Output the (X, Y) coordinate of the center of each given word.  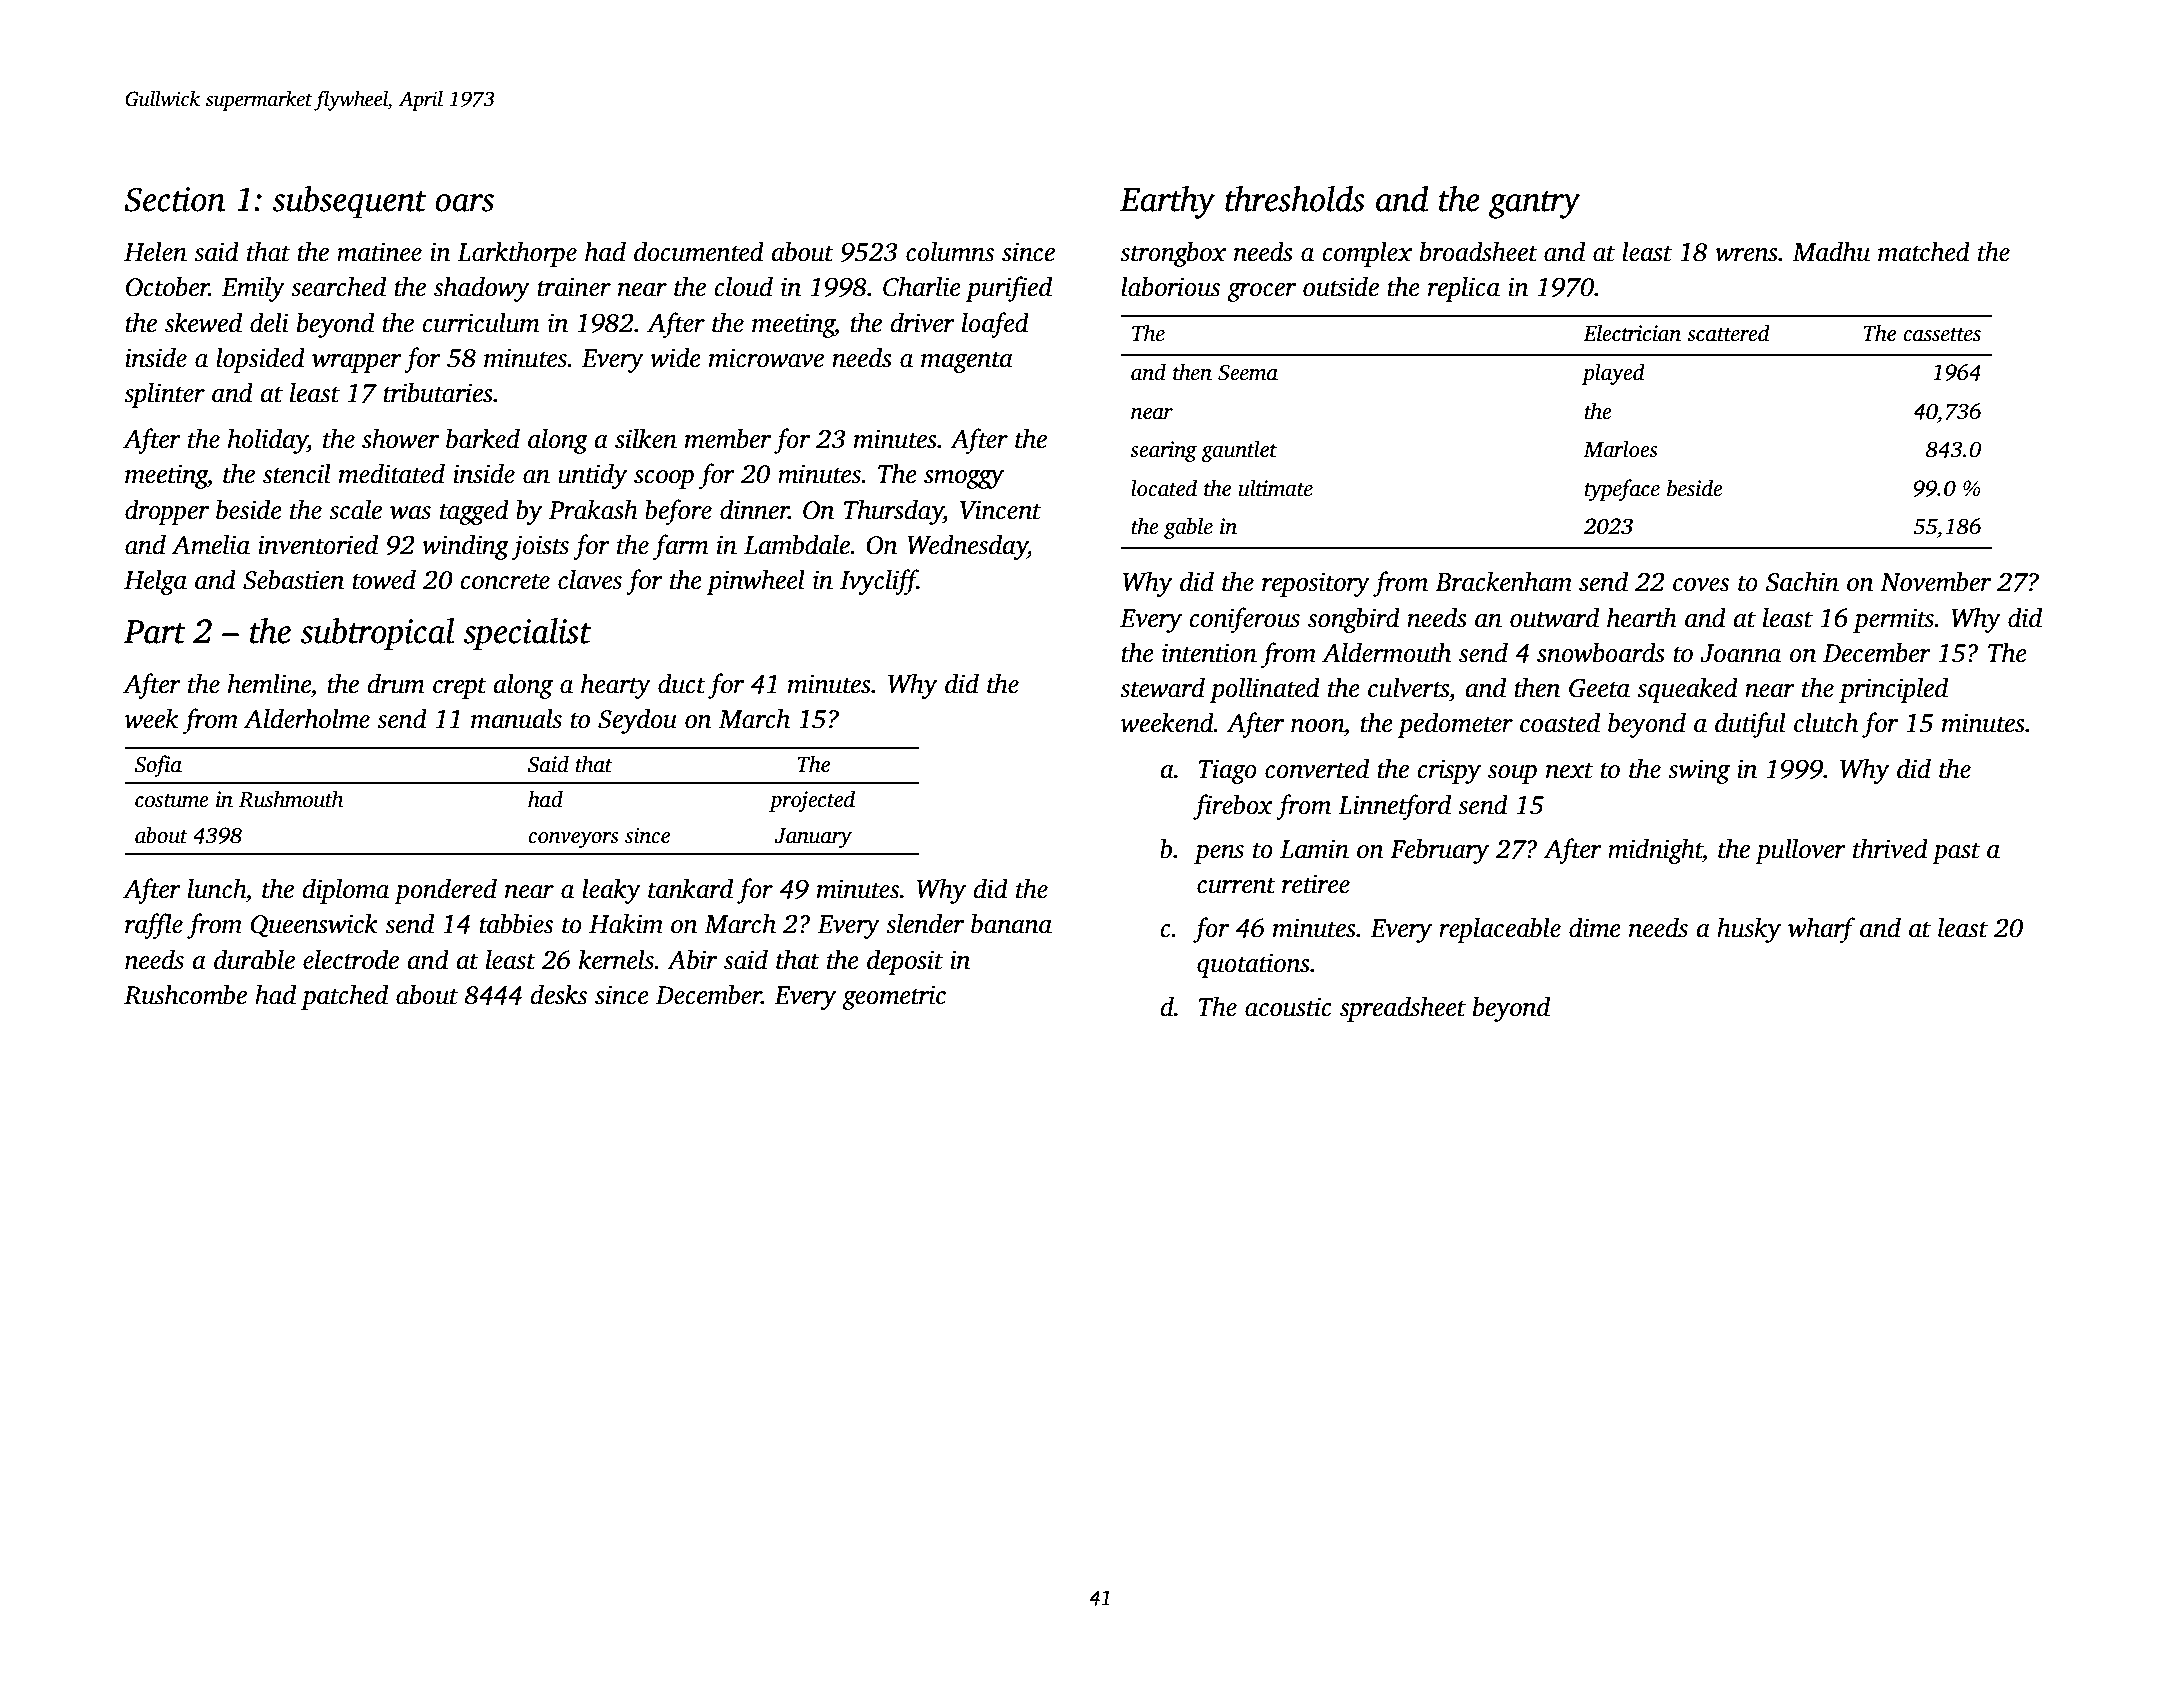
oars (464, 203)
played (1613, 374)
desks (559, 994)
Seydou (637, 721)
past (1956, 853)
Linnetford (1394, 807)
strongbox (1173, 254)
